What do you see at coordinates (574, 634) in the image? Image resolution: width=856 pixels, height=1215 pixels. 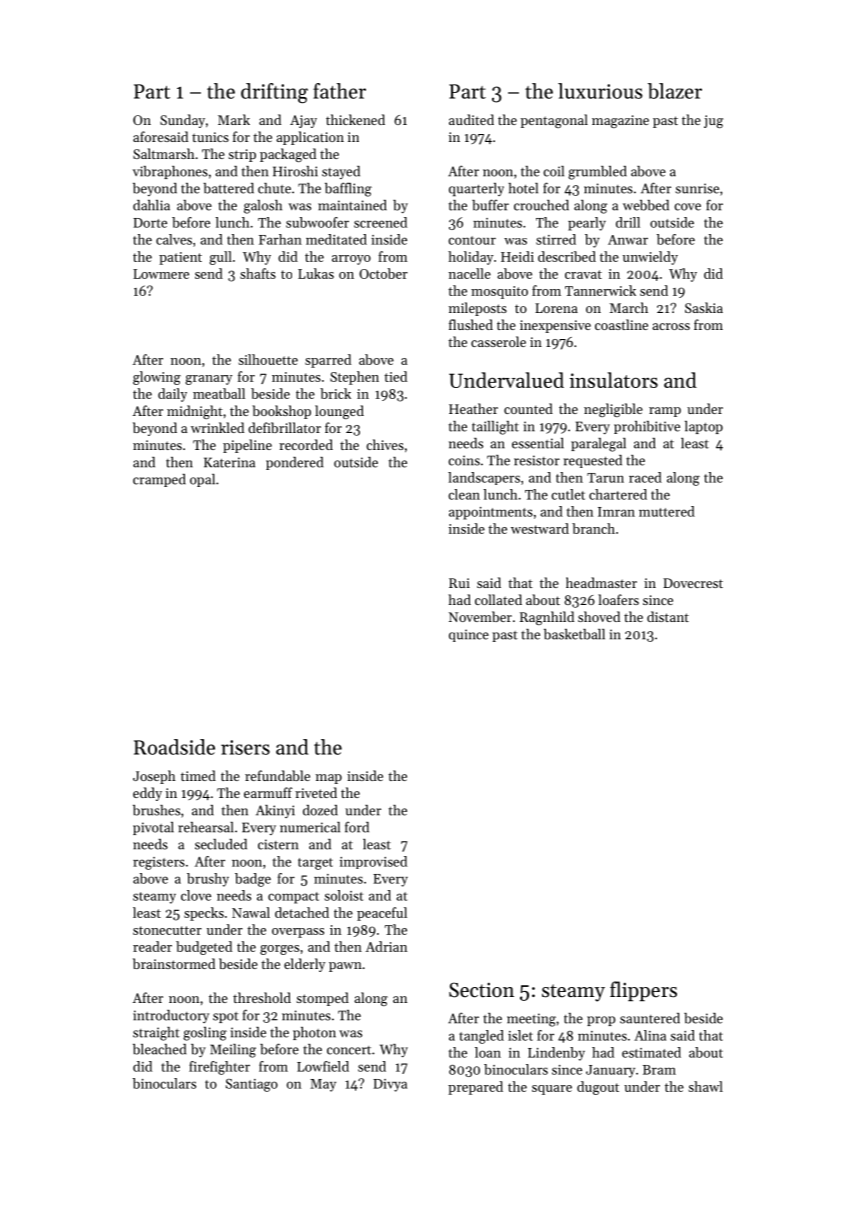 I see `basketball` at bounding box center [574, 634].
